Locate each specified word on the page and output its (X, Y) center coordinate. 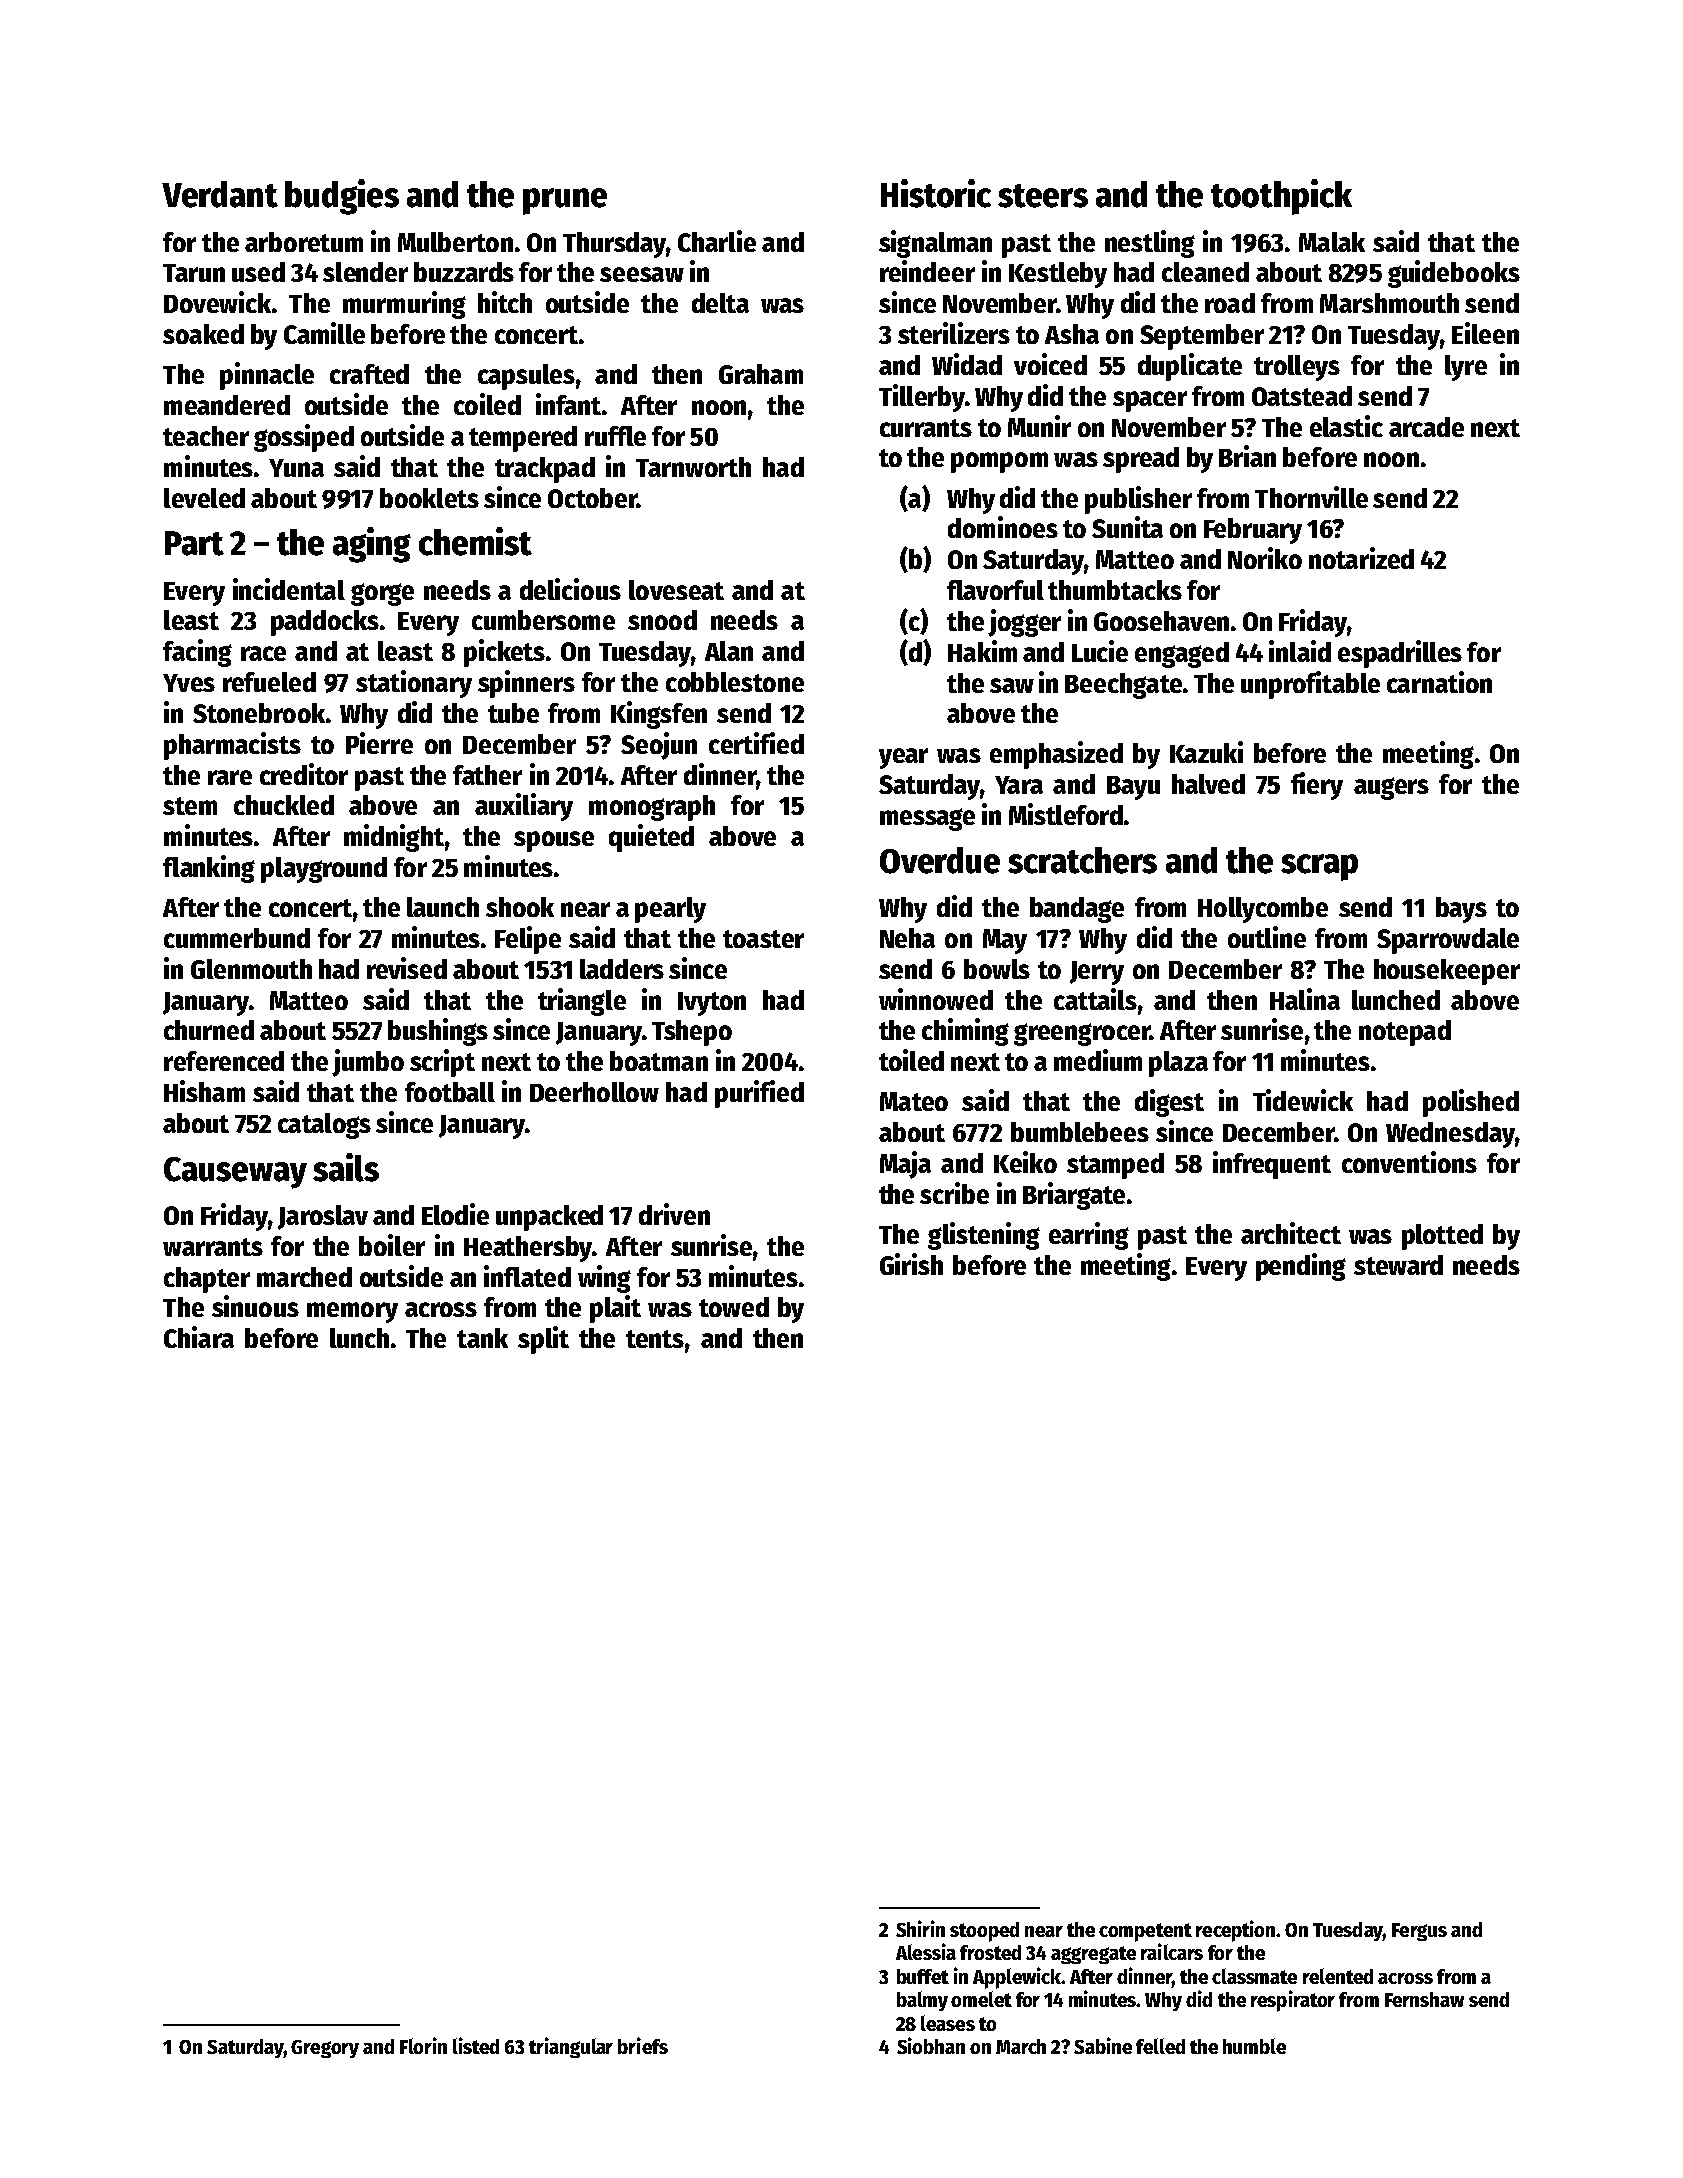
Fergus (1419, 1932)
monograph (652, 808)
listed (476, 2045)
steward (1398, 1265)
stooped (984, 1932)
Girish (911, 1264)
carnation (1439, 682)
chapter (207, 1280)
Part (194, 543)
